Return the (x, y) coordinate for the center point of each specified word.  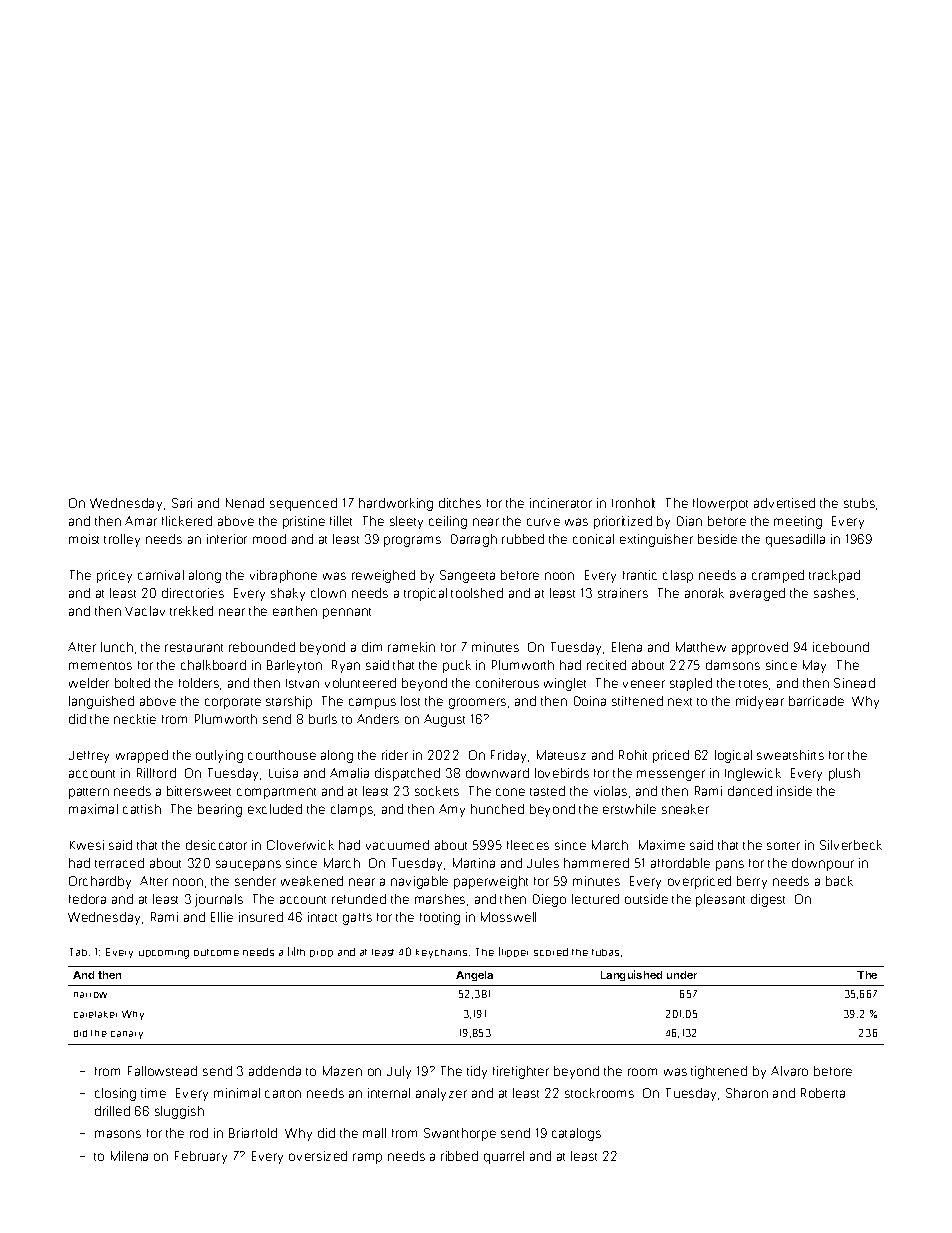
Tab (78, 952)
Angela (474, 976)
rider (395, 755)
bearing (220, 810)
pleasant (720, 900)
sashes (834, 593)
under (682, 975)
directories (193, 593)
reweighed (383, 576)
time (153, 1093)
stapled (691, 684)
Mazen (342, 1071)
